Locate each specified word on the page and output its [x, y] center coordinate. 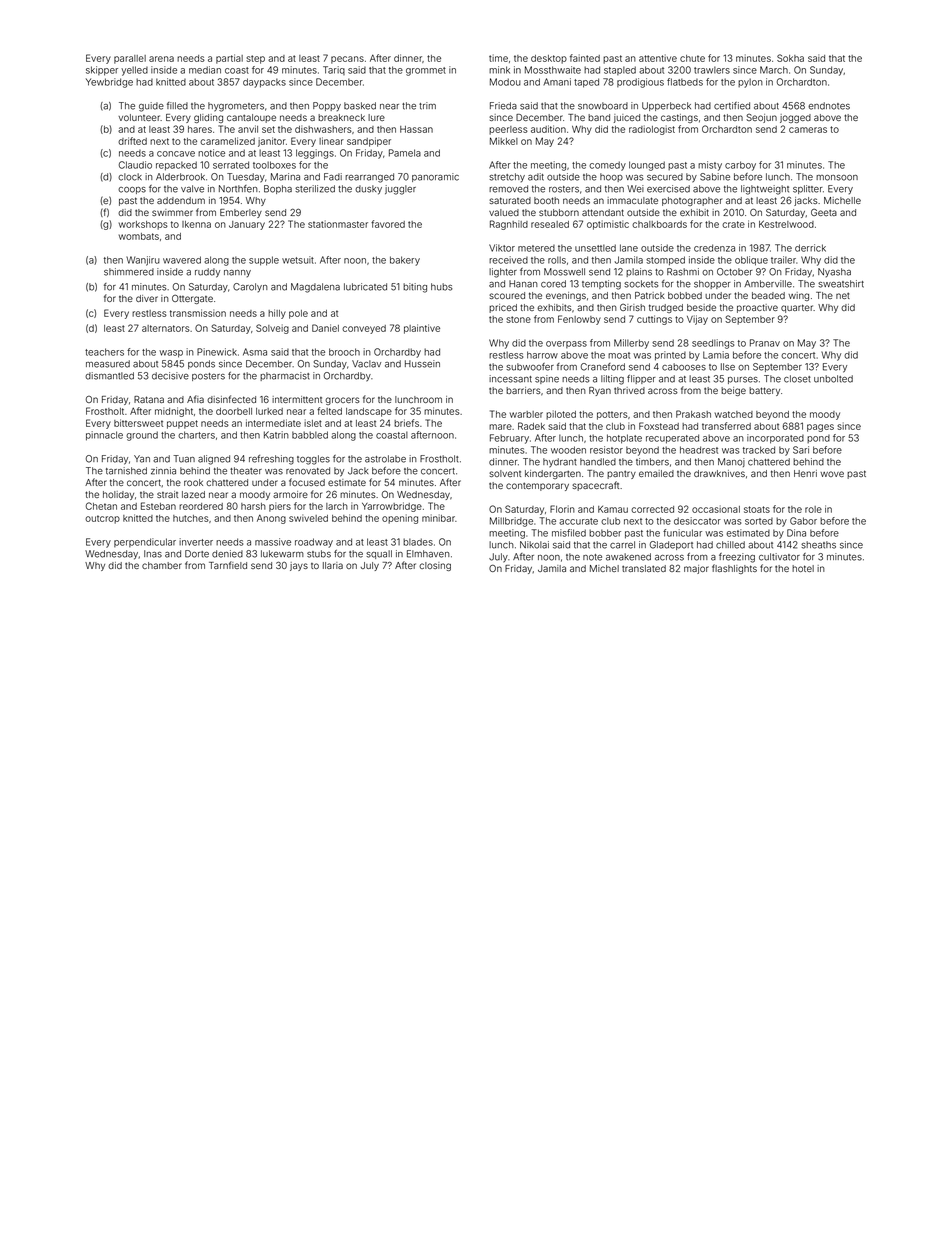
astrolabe [385, 459]
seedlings [713, 344]
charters [196, 435]
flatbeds [685, 82]
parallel [130, 59]
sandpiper [369, 142]
